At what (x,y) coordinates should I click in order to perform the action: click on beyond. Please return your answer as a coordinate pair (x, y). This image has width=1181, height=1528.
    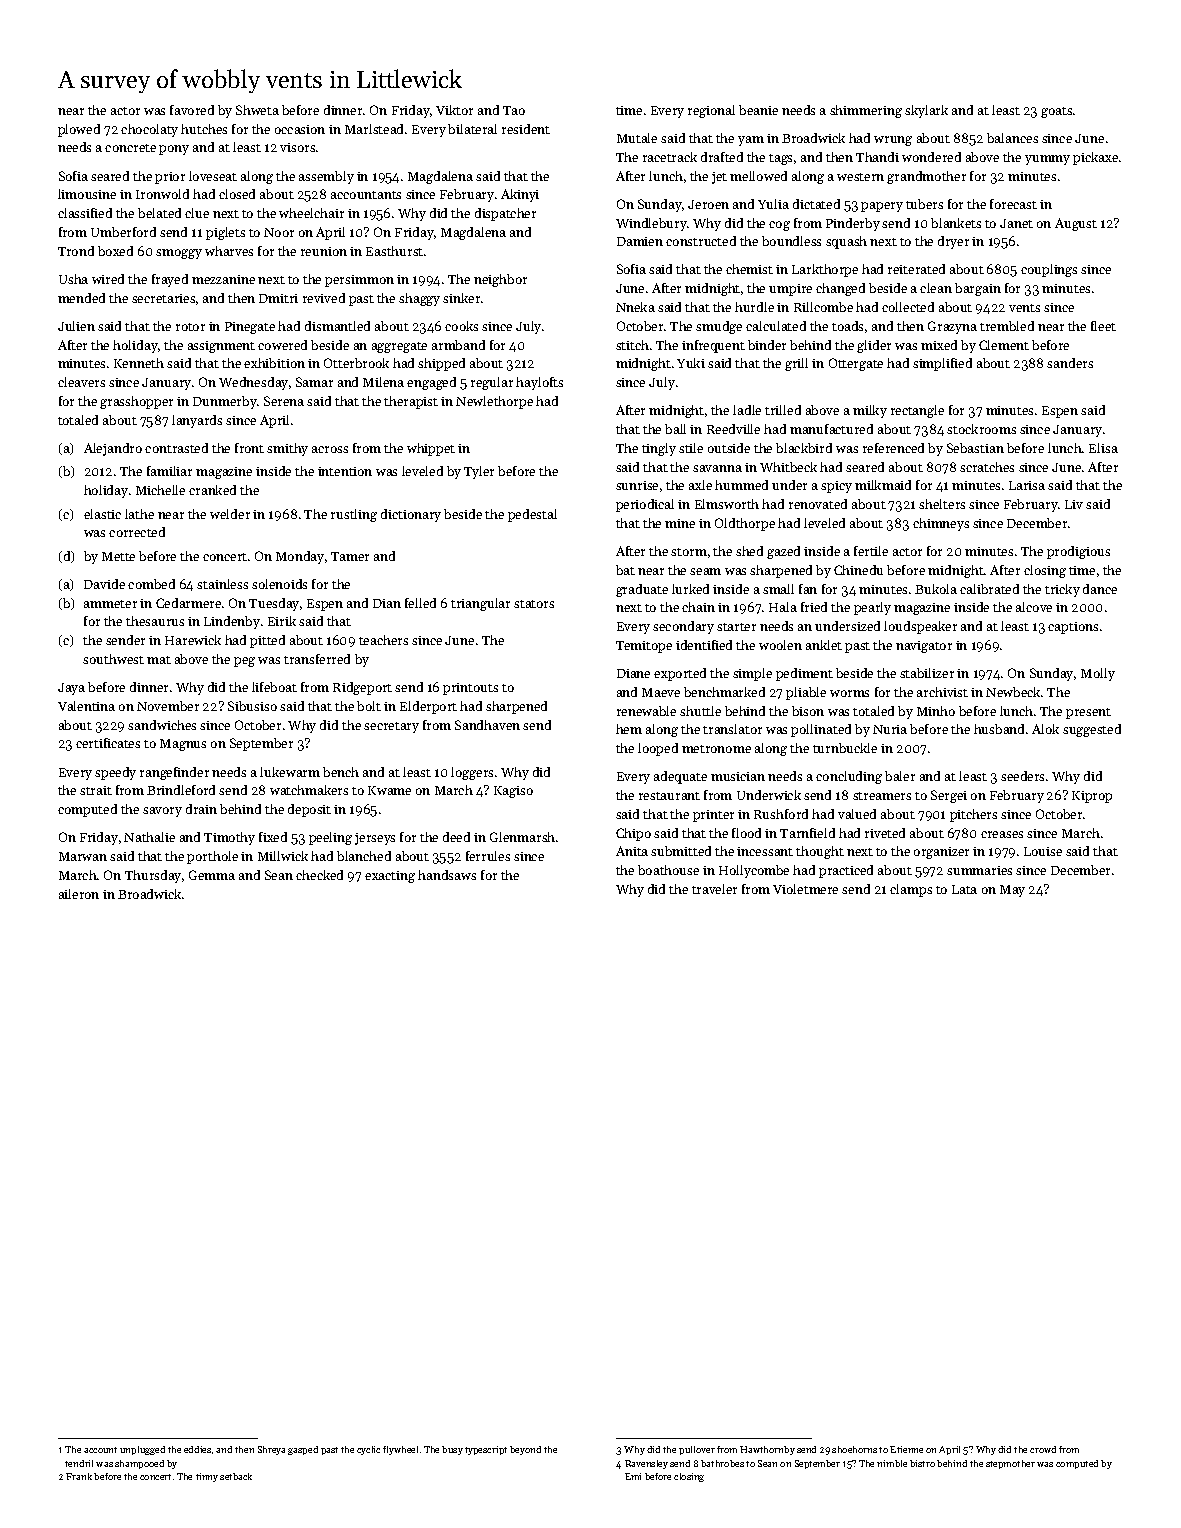
    Looking at the image, I should click on (525, 1450).
